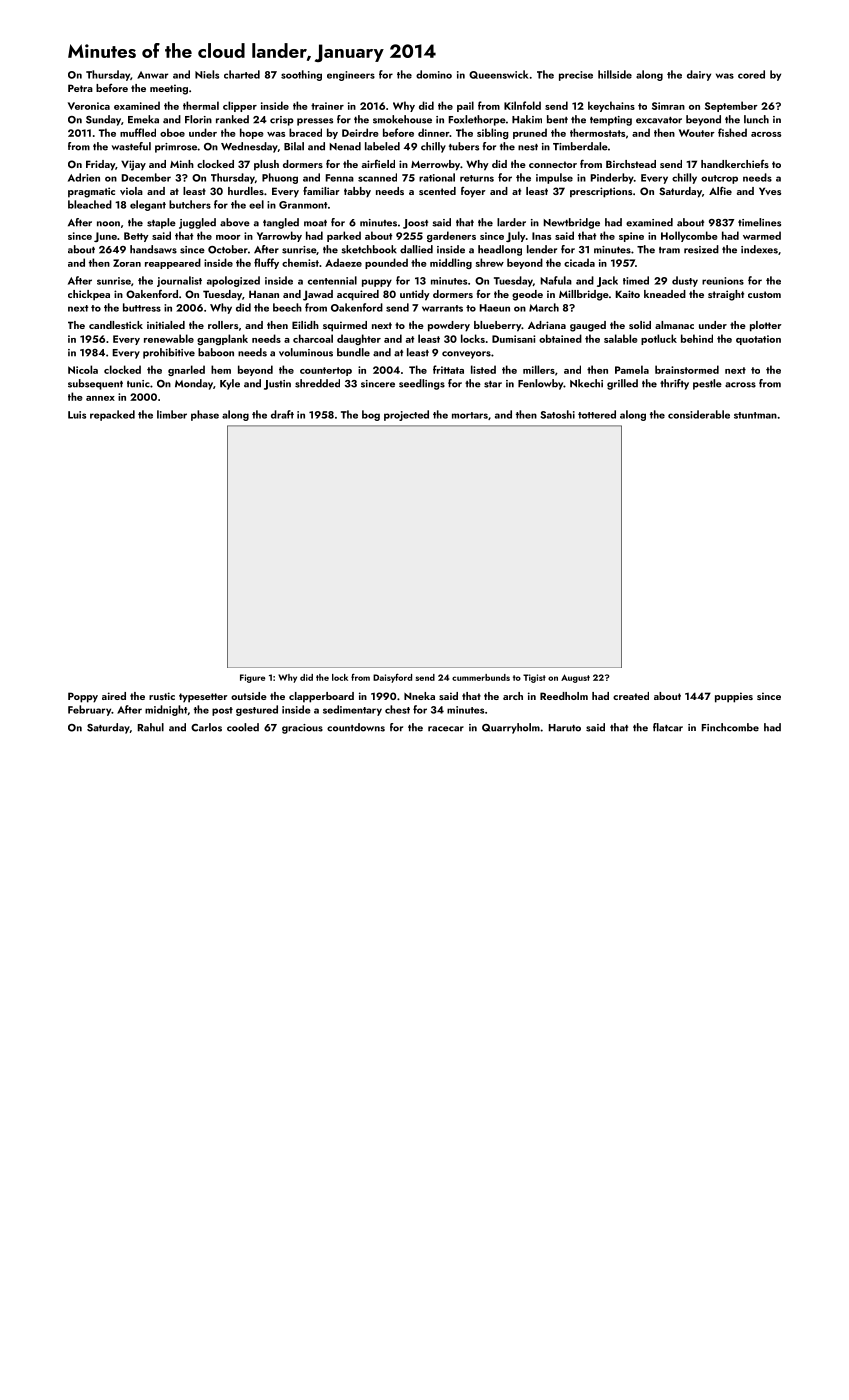 This screenshot has width=849, height=1400. What do you see at coordinates (83, 697) in the screenshot?
I see `Poppy` at bounding box center [83, 697].
